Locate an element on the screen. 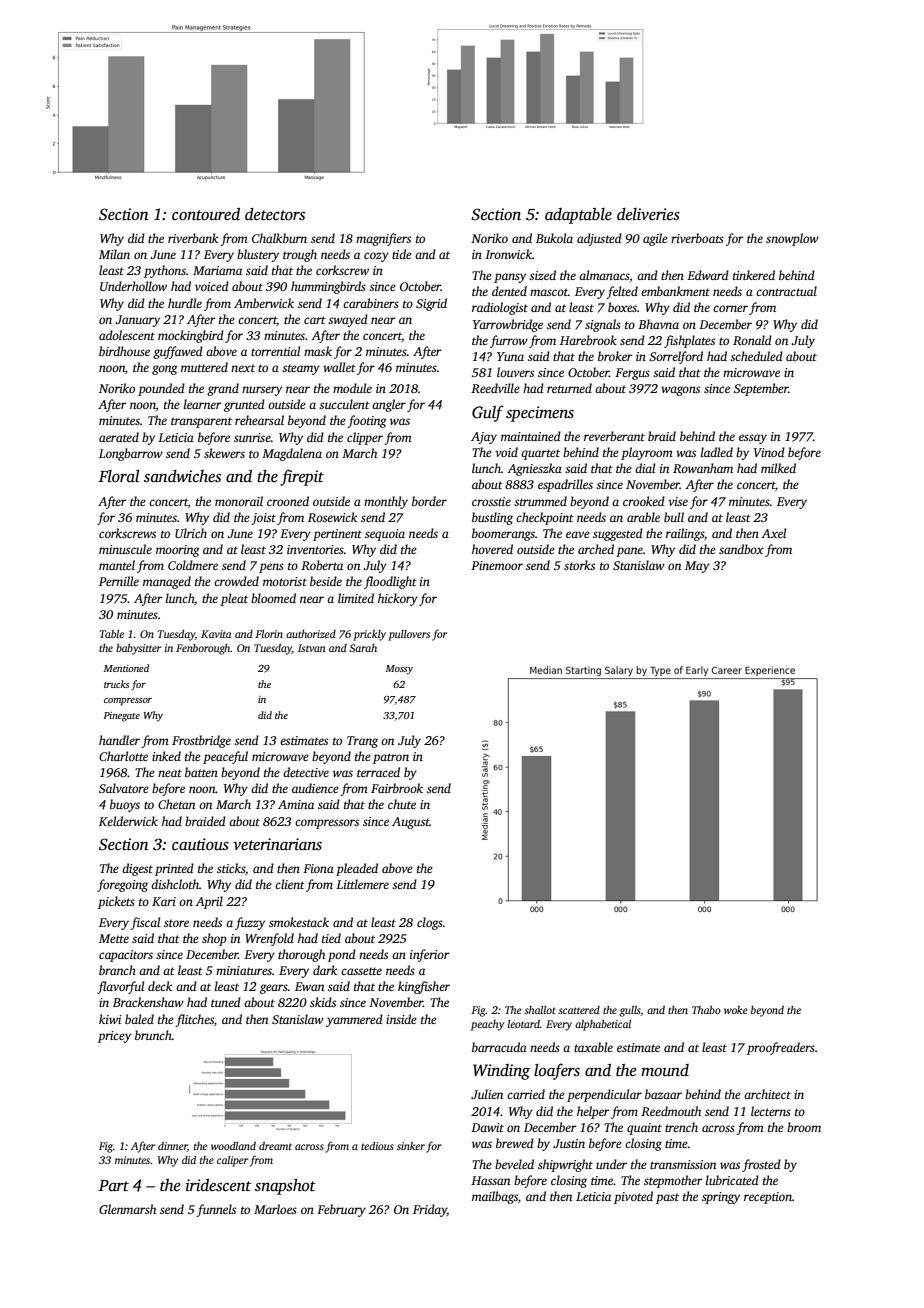 This screenshot has height=1308, width=924. woke is located at coordinates (736, 1010).
